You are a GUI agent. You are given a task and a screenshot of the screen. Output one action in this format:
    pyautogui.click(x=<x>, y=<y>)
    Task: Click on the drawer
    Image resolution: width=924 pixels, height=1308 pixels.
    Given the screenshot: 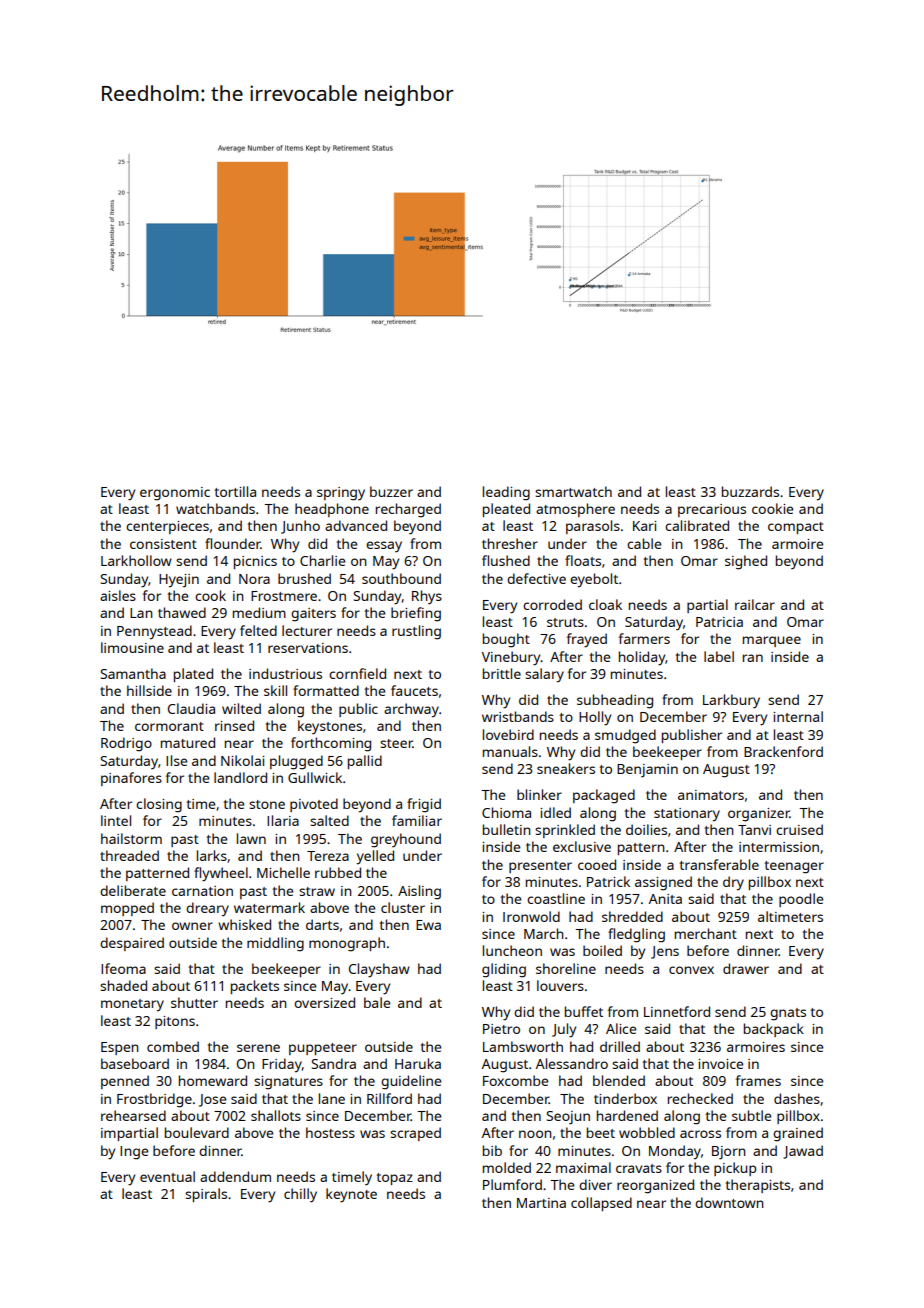 What is the action you would take?
    pyautogui.click(x=746, y=968)
